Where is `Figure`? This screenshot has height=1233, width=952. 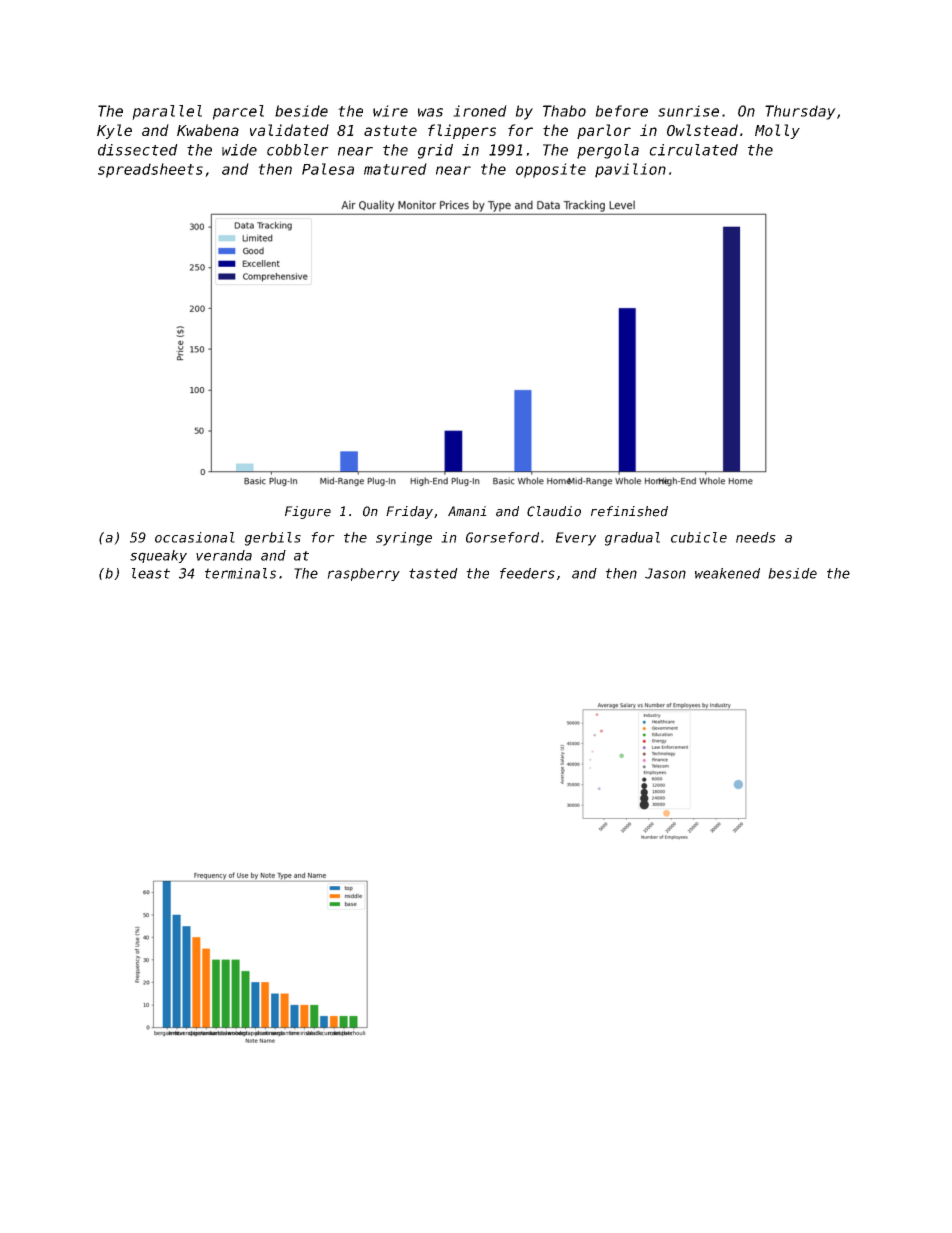 Figure is located at coordinates (308, 512).
